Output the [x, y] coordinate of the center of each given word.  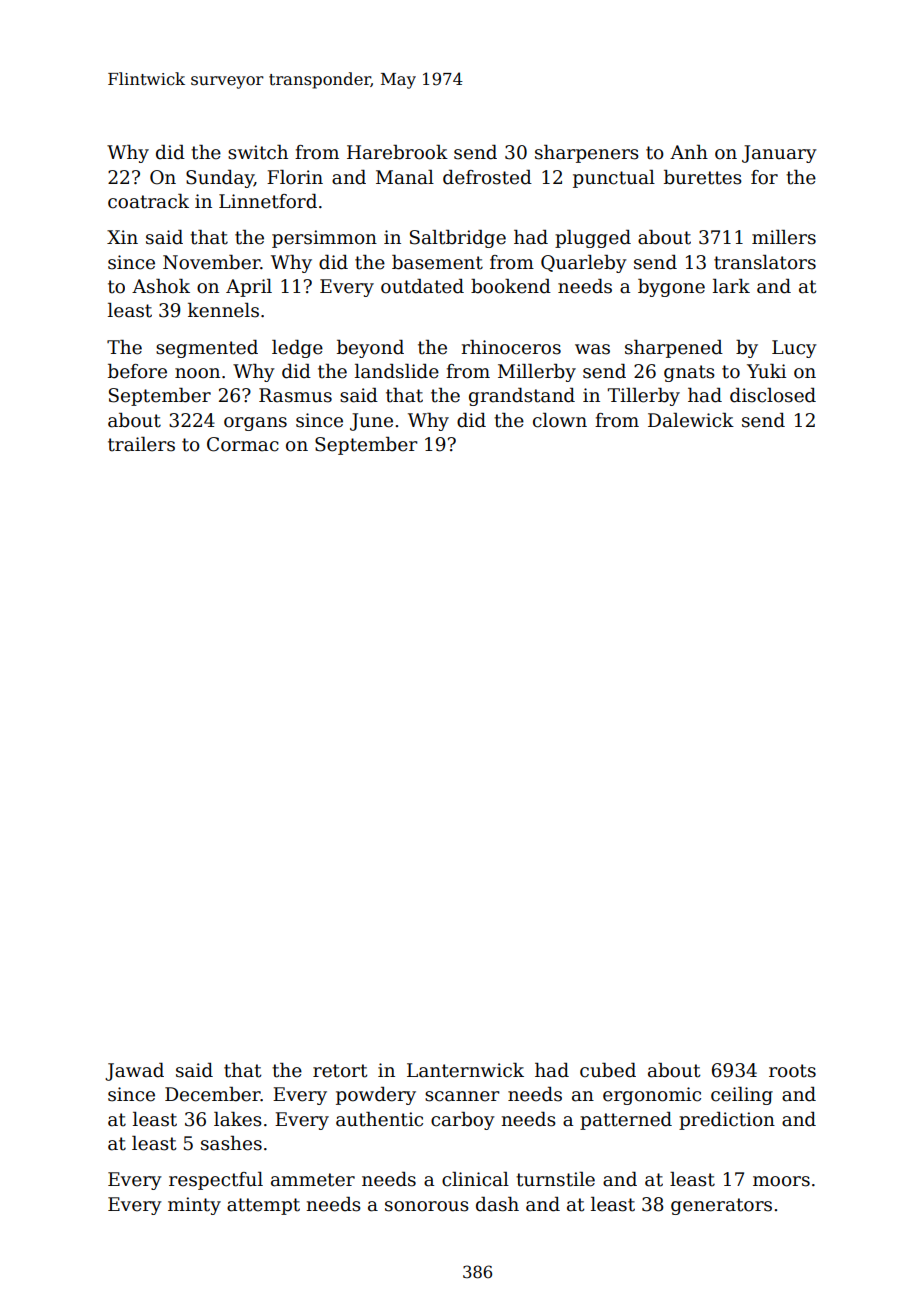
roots [792, 1071]
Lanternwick [465, 1070]
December [213, 1094]
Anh [689, 152]
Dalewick [691, 420]
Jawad [134, 1072]
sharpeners [587, 154]
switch [258, 152]
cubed [608, 1070]
